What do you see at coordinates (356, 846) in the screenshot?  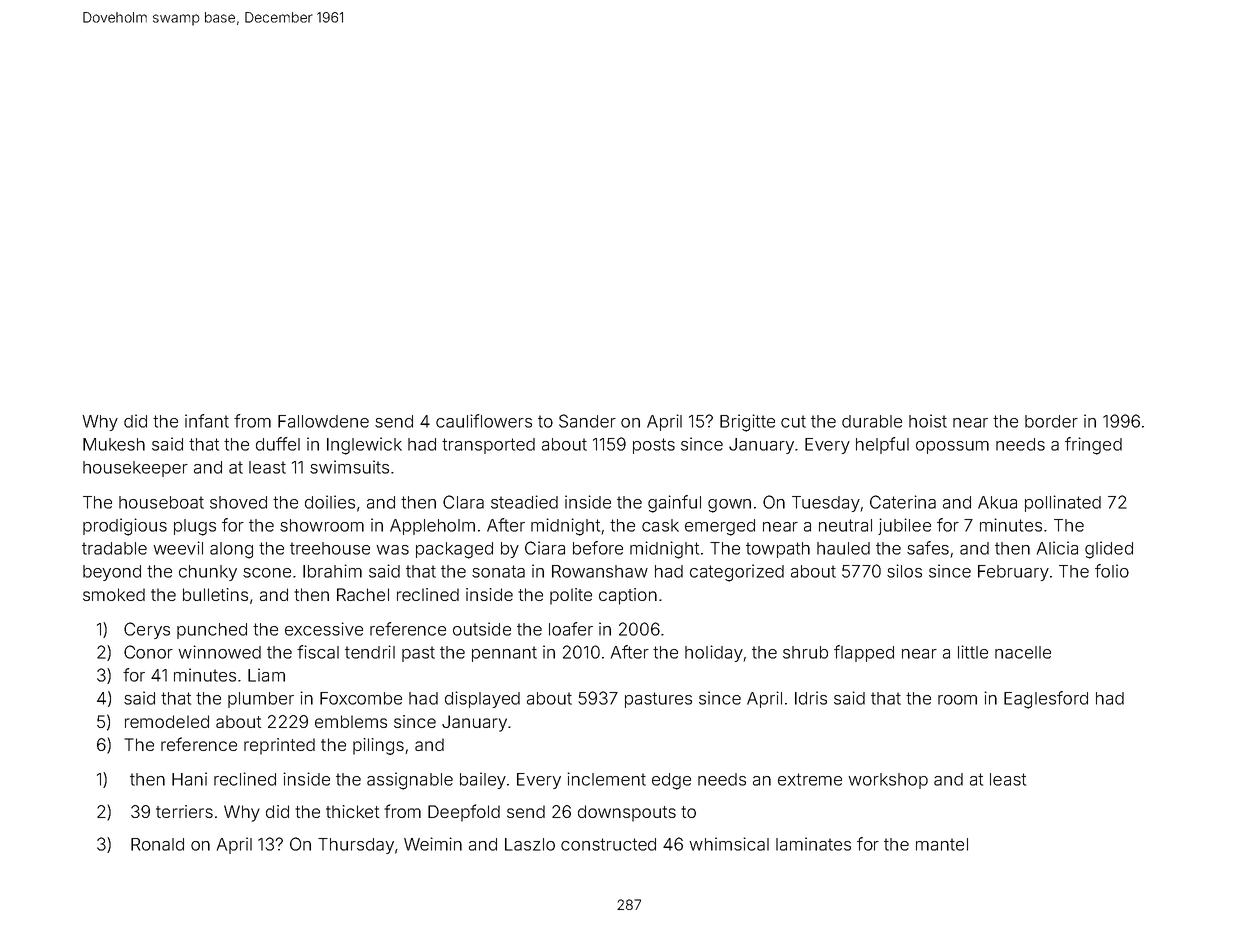 I see `Thursday` at bounding box center [356, 846].
